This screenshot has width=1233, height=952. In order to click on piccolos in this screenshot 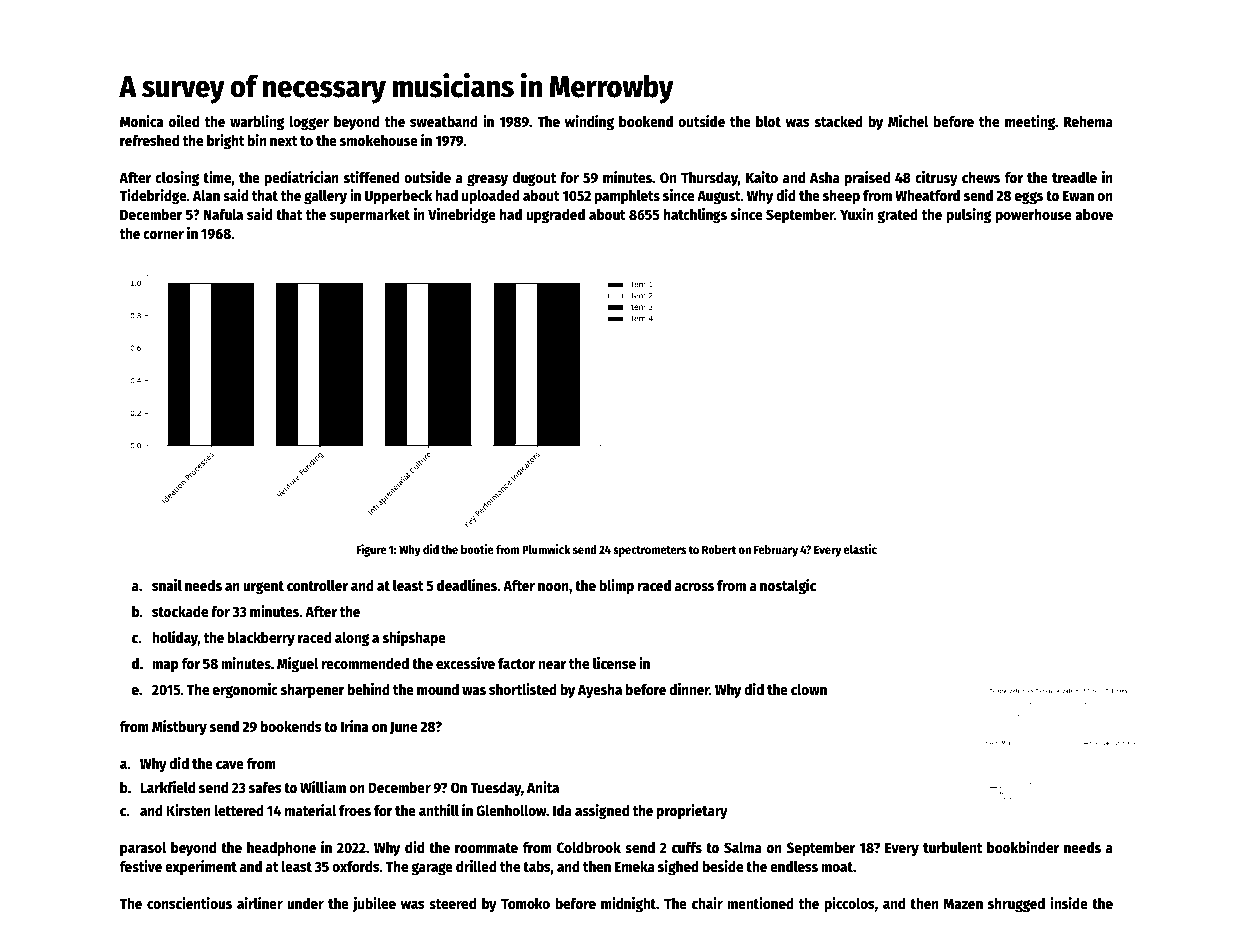, I will do `click(849, 904)`.
